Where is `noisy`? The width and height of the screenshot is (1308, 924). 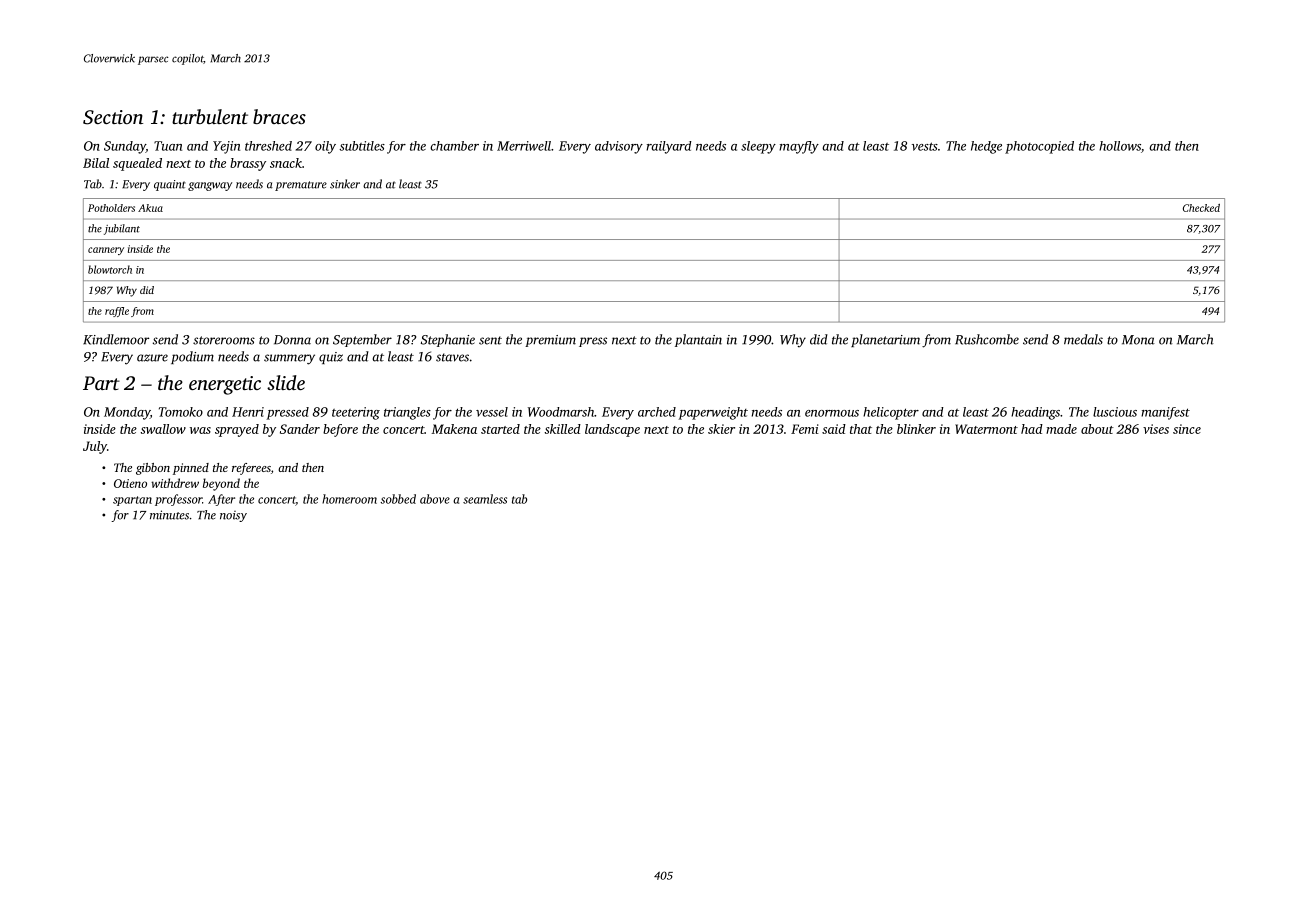 noisy is located at coordinates (233, 516).
